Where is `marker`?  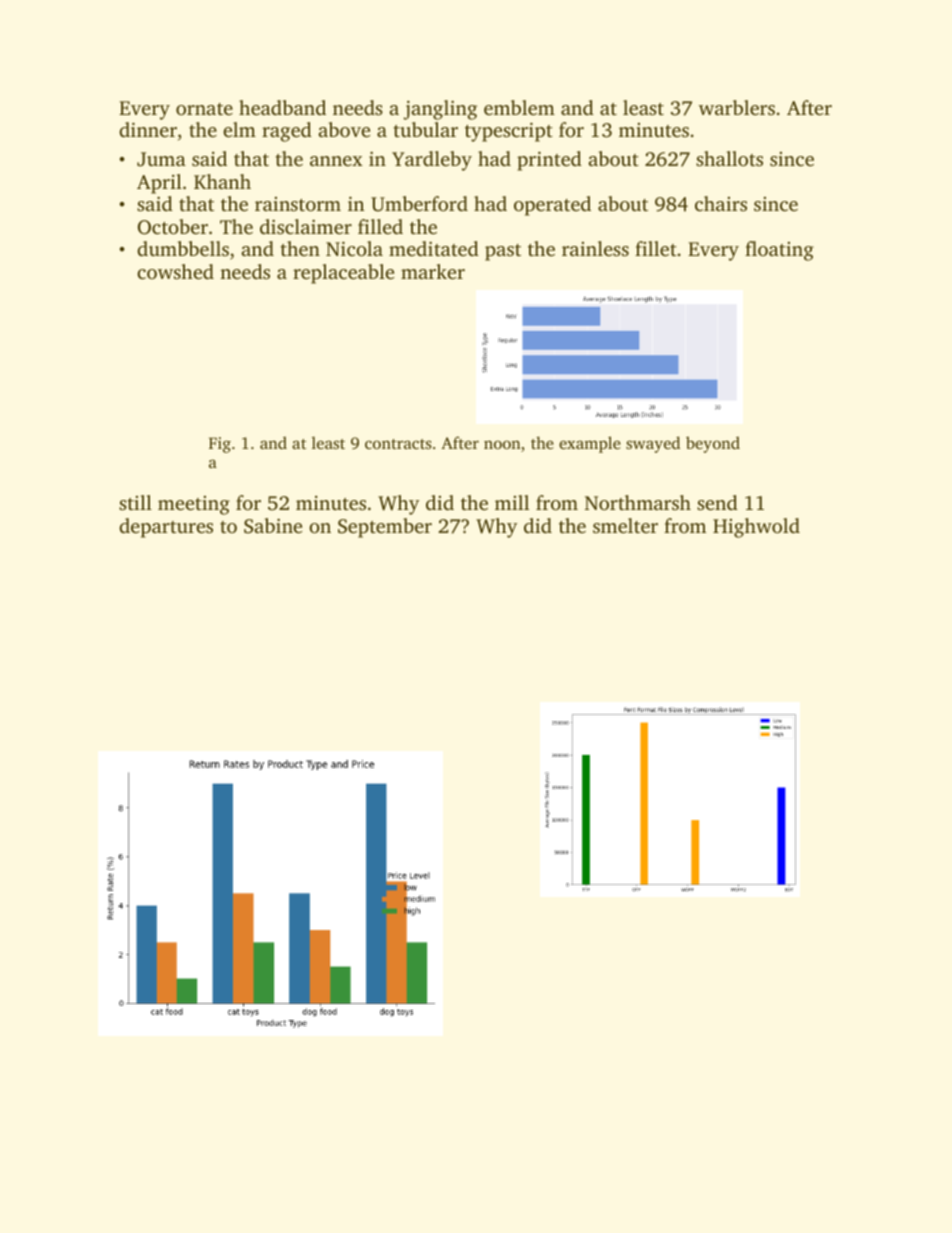
marker is located at coordinates (433, 271).
